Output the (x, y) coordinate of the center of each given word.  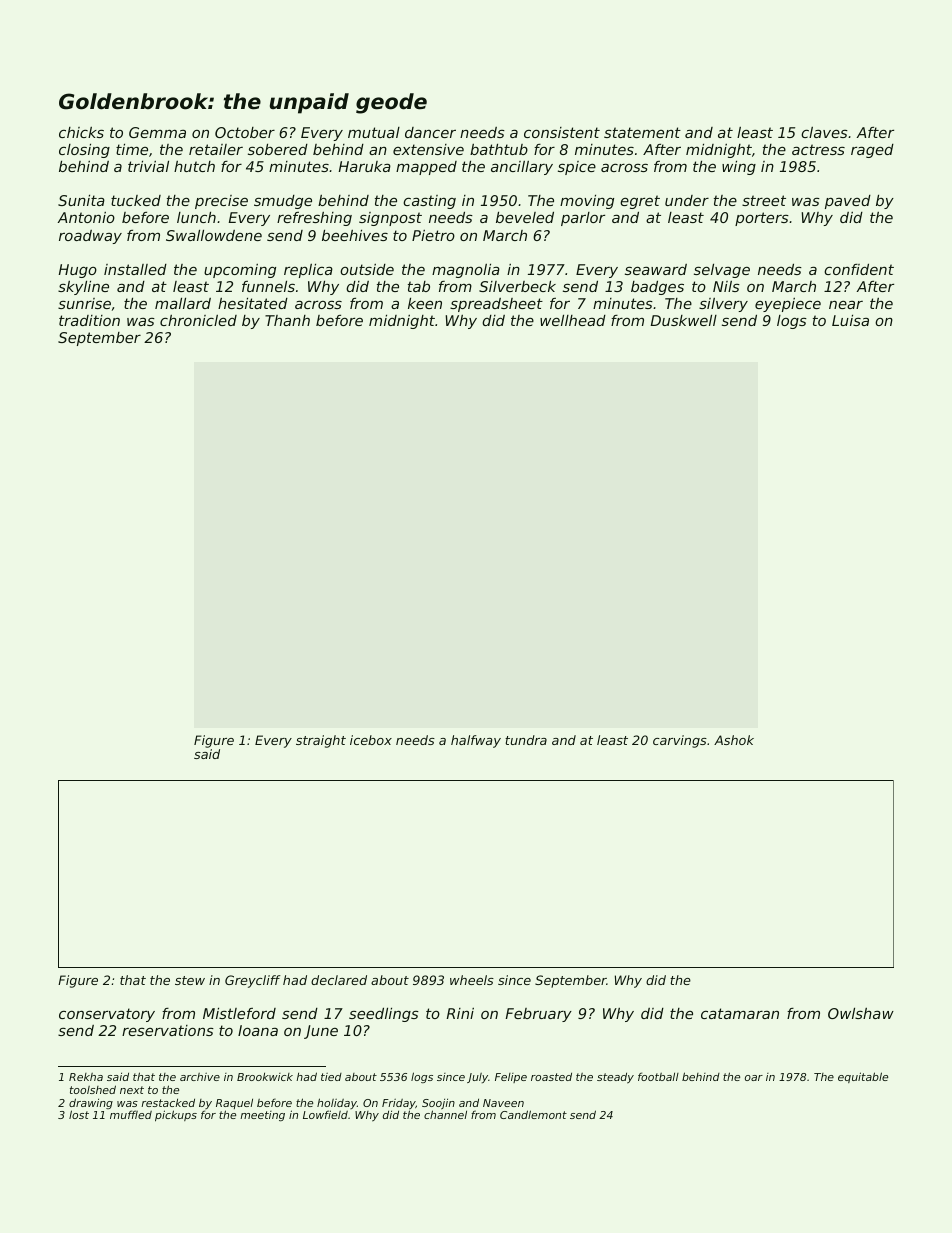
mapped (426, 168)
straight (321, 741)
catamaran (740, 1013)
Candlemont (533, 1114)
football (658, 1076)
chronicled (198, 320)
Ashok (734, 740)
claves (824, 132)
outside (367, 269)
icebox (371, 740)
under (687, 200)
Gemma (157, 132)
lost (79, 1114)
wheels (472, 980)
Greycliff (253, 981)
